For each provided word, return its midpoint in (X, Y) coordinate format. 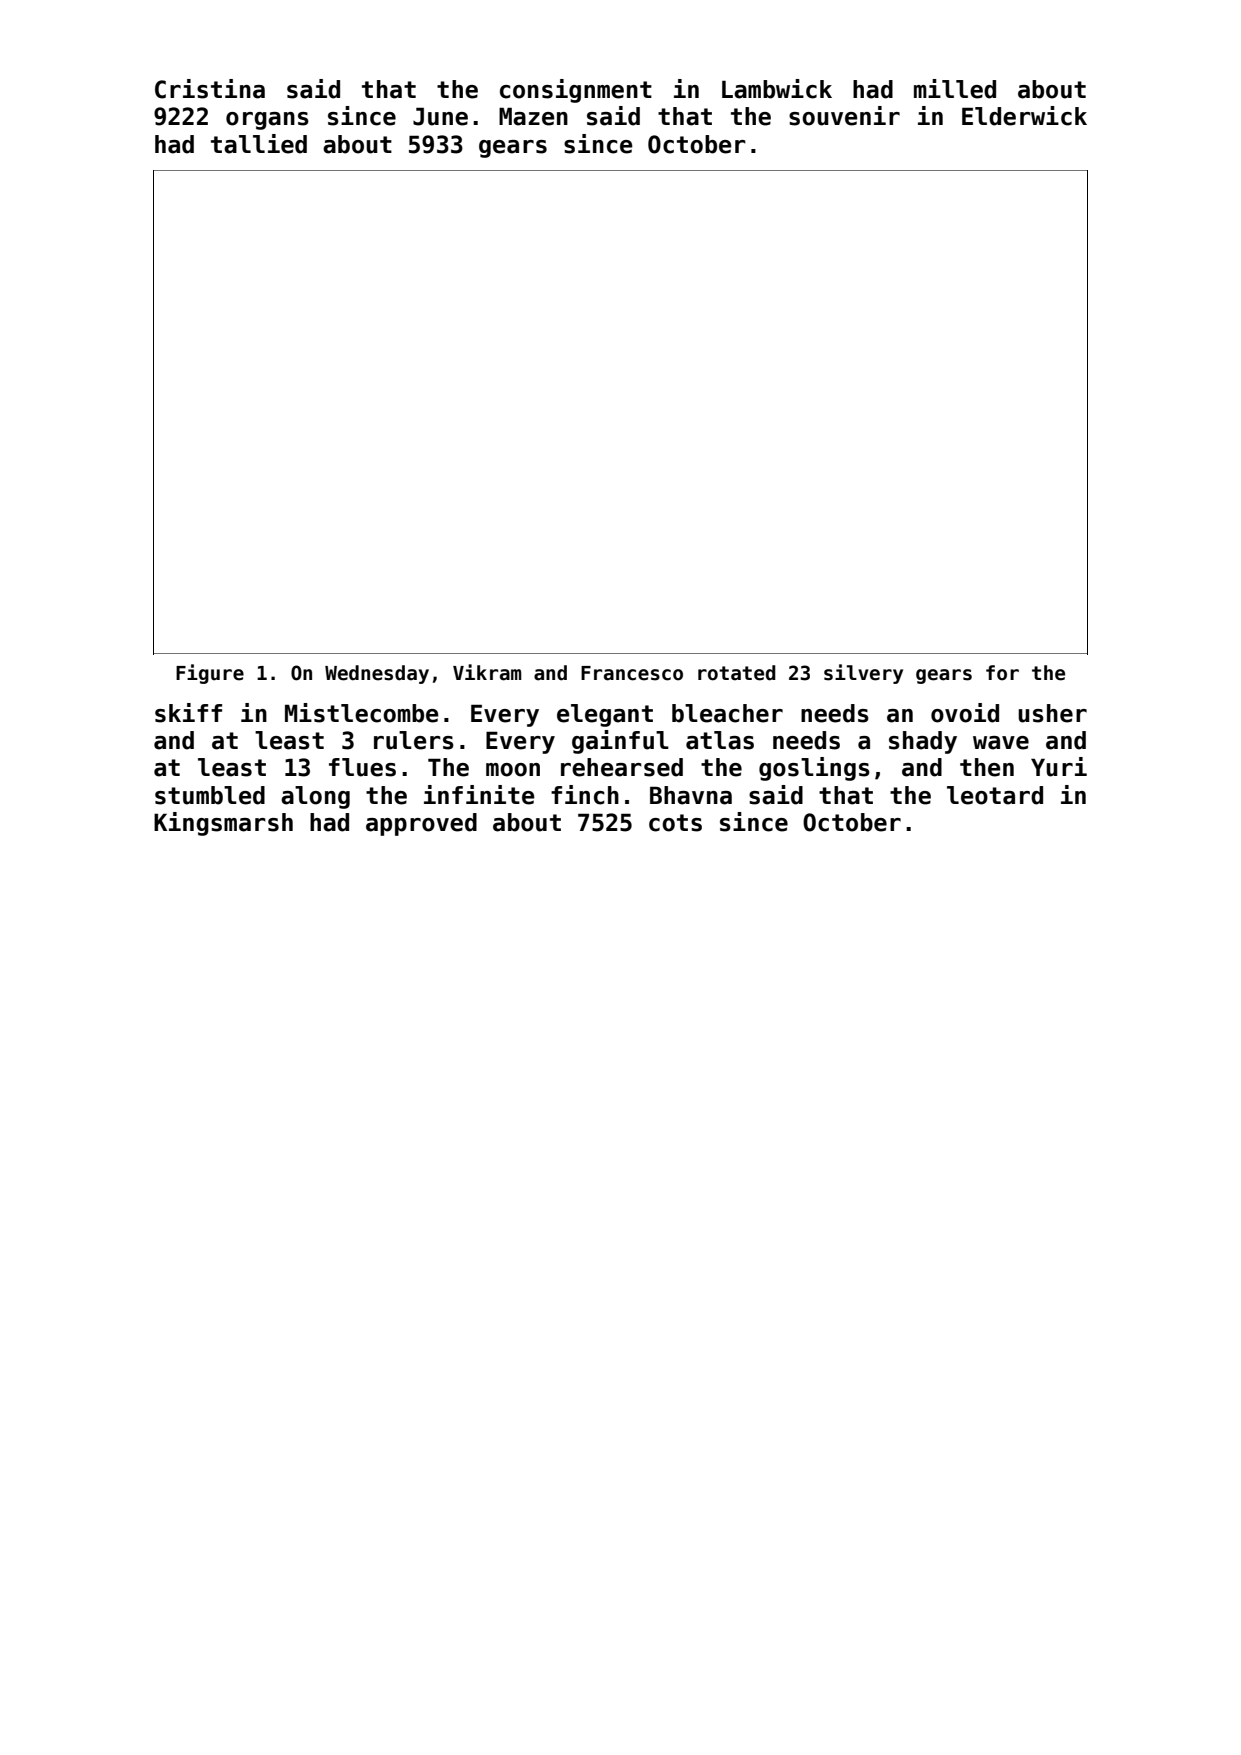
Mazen (533, 116)
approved (421, 824)
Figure (210, 674)
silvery (863, 674)
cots (675, 823)
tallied (259, 144)
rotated (737, 673)
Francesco (632, 673)
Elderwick (1024, 116)
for (1002, 673)
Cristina (210, 89)
